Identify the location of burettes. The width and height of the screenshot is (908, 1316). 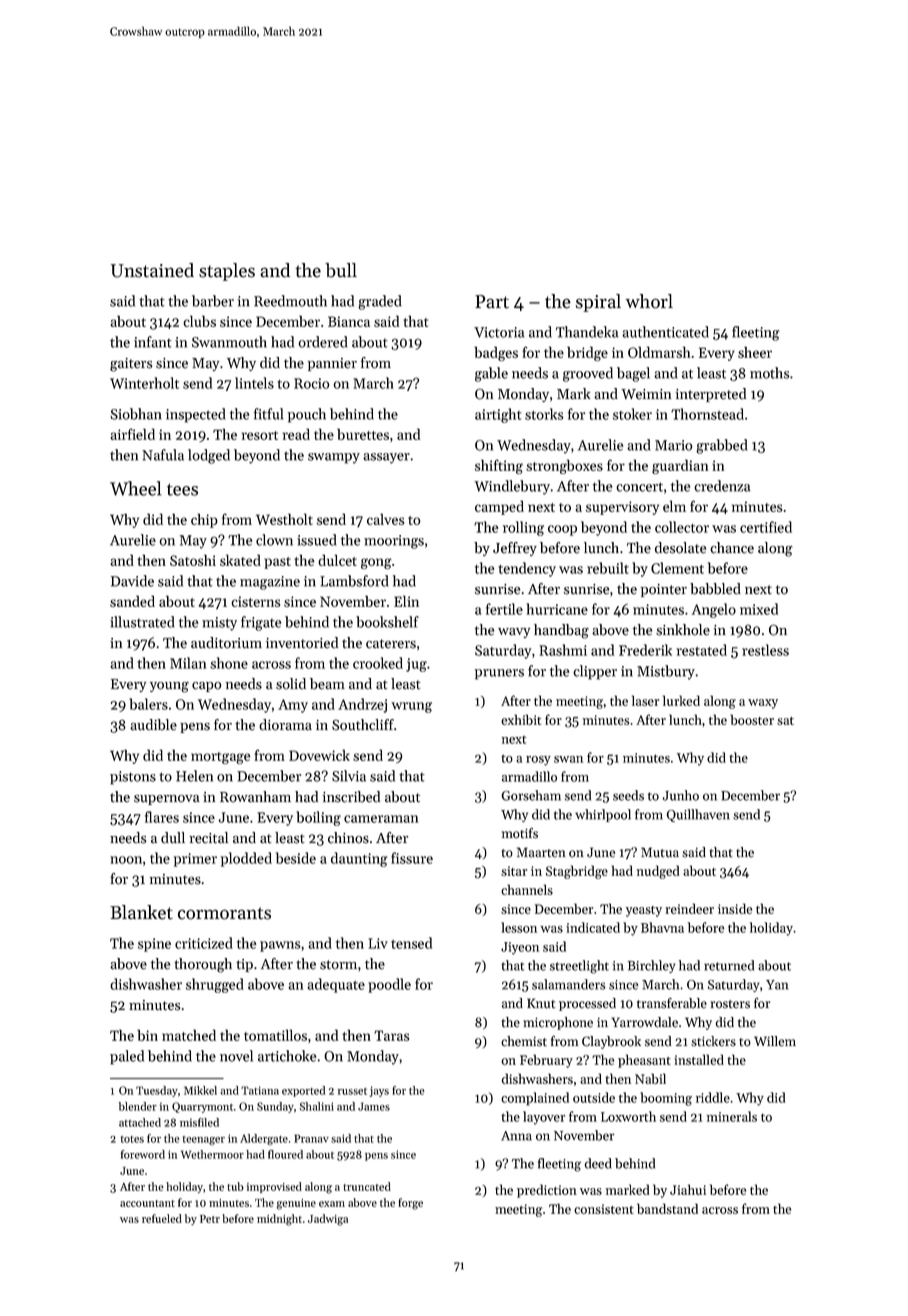
(363, 434).
